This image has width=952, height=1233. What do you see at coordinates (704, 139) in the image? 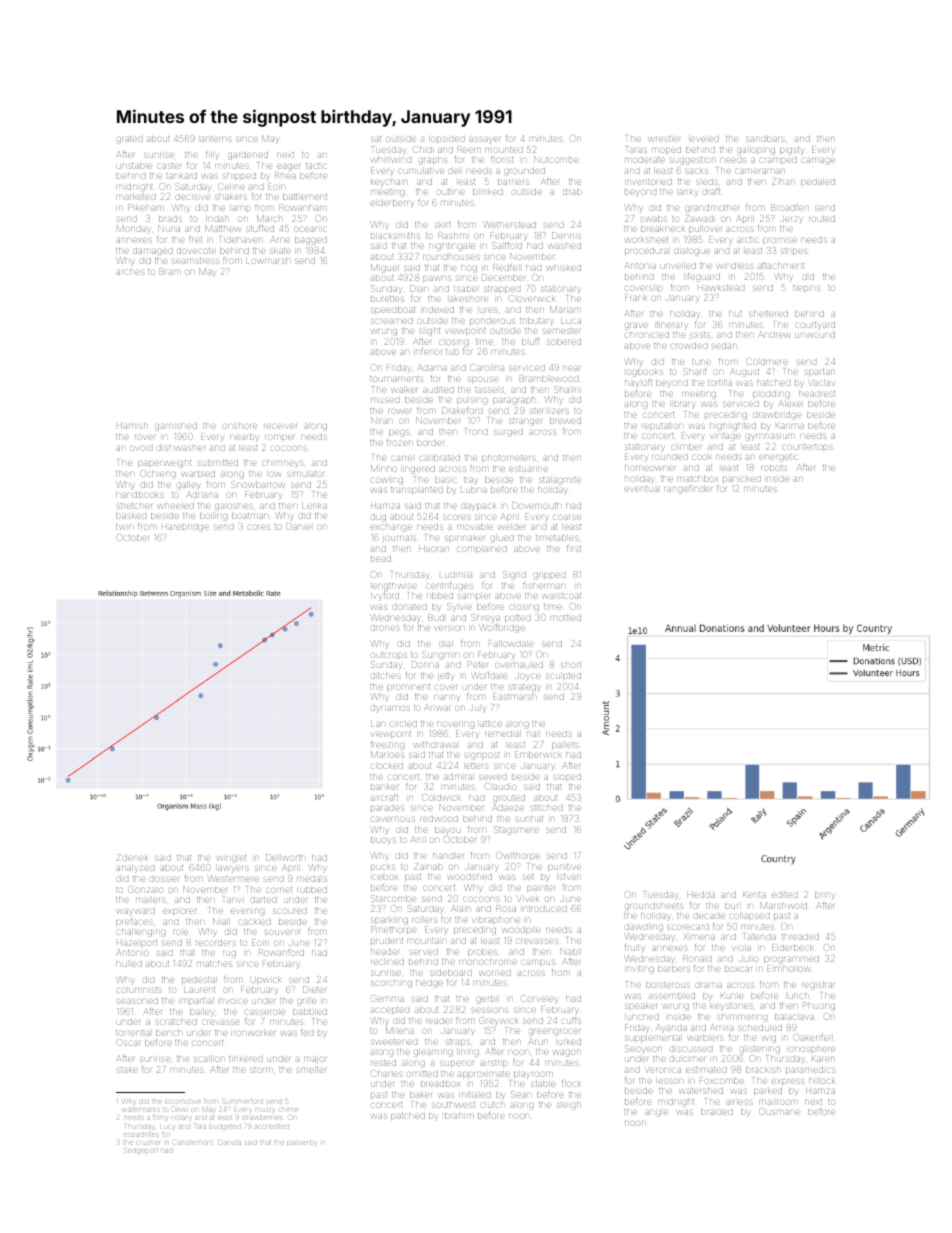
I see `leveled` at bounding box center [704, 139].
